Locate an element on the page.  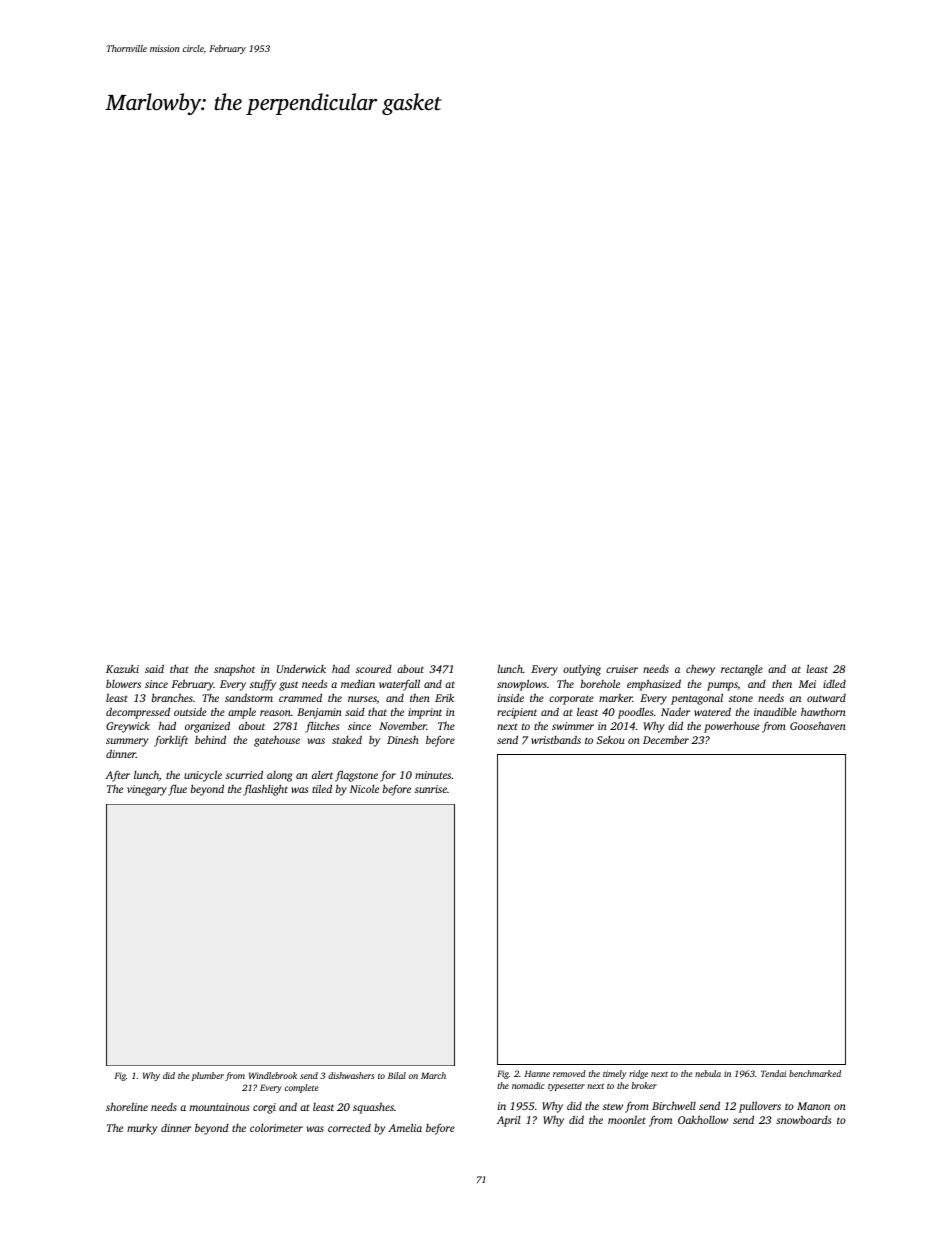
ridge is located at coordinates (638, 1074).
